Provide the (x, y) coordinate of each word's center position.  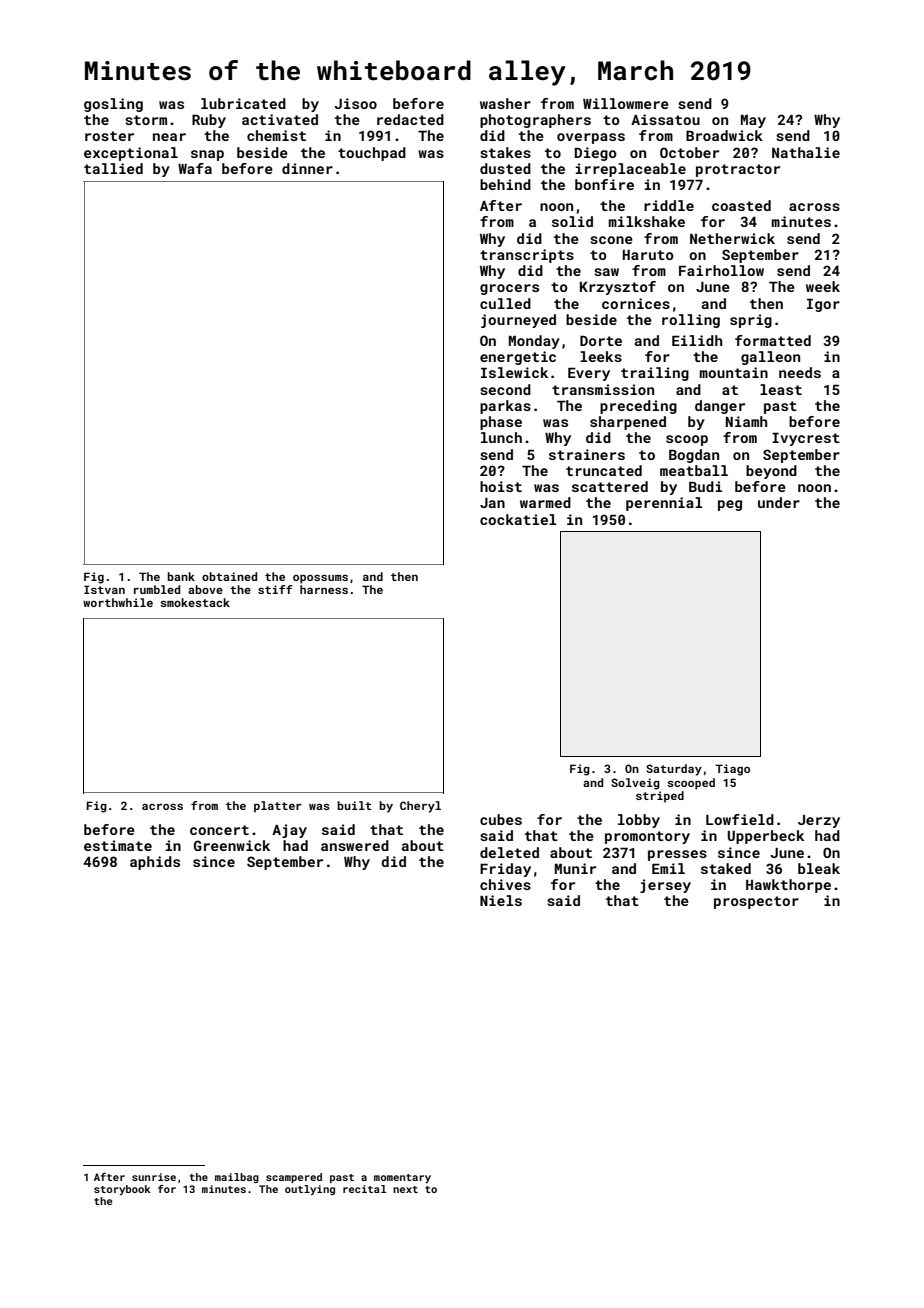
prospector (756, 902)
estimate (118, 845)
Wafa (195, 168)
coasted (741, 205)
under (779, 502)
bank (181, 576)
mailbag (237, 1178)
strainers (587, 454)
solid (572, 221)
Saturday (674, 770)
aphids (155, 863)
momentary (402, 1178)
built (354, 805)
